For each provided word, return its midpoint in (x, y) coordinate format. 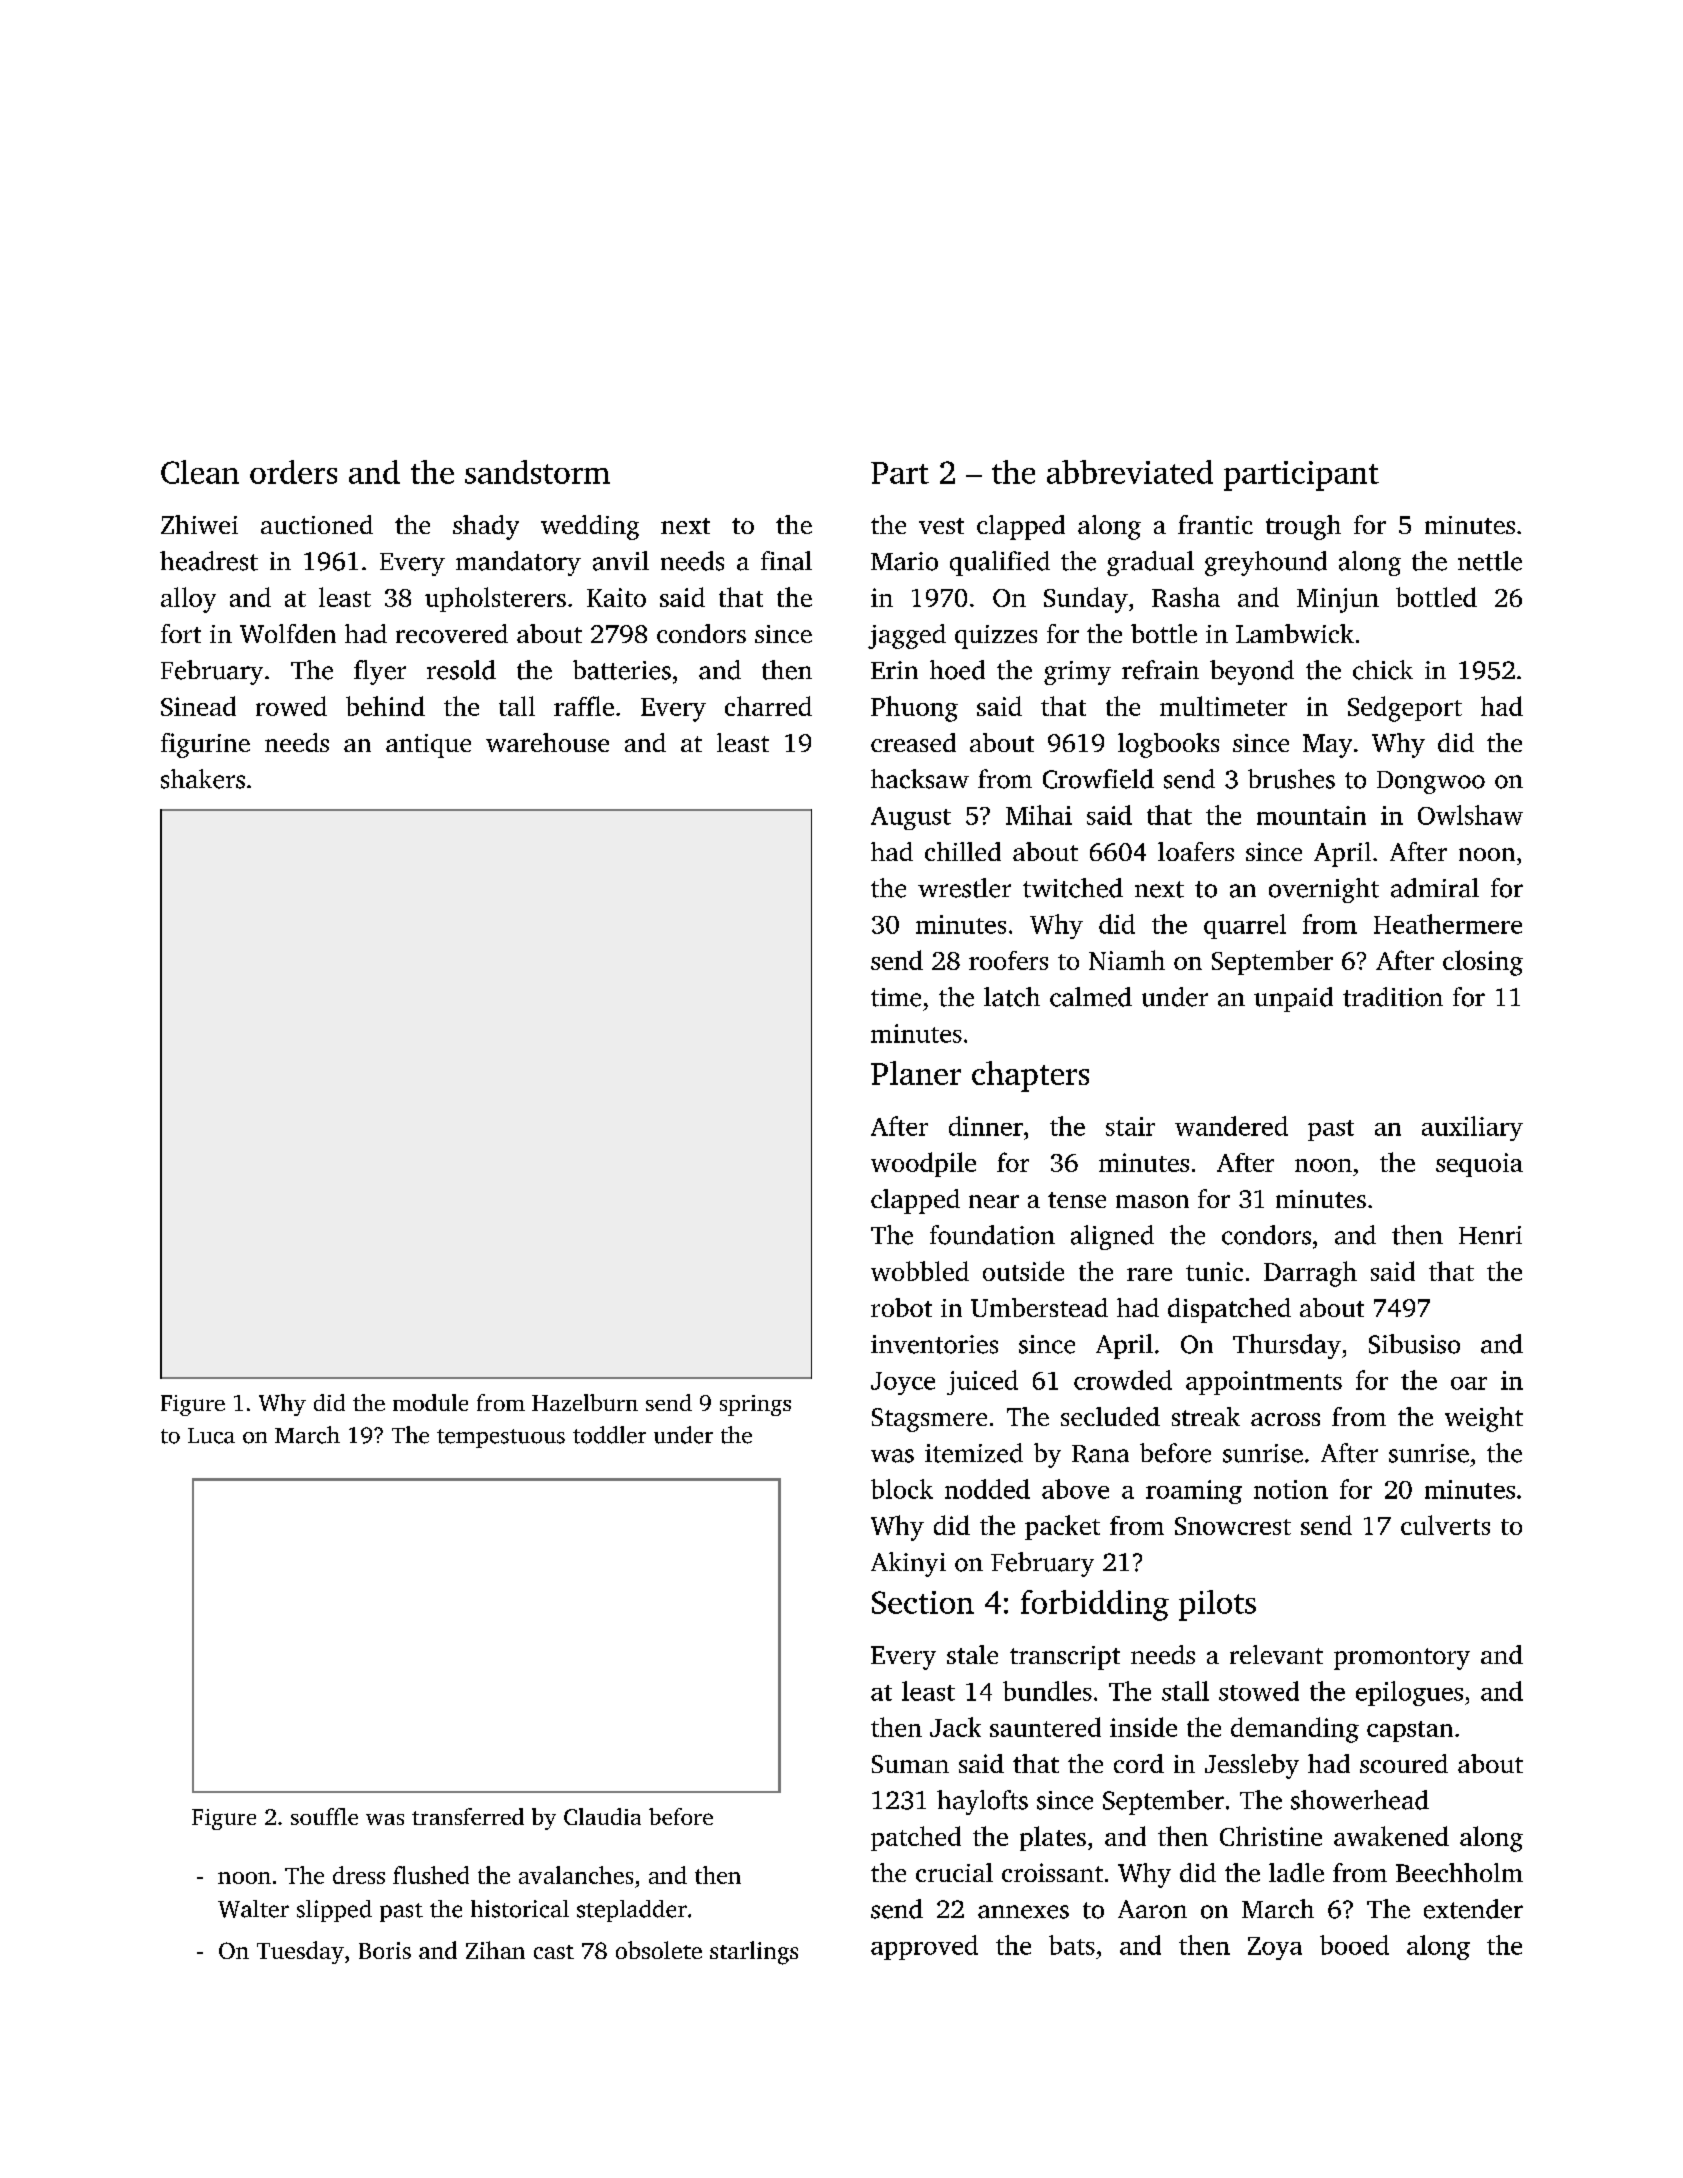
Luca (211, 1436)
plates (1053, 1838)
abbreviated (1130, 472)
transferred (468, 1816)
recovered (452, 633)
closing (1483, 963)
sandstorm (537, 472)
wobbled (920, 1271)
